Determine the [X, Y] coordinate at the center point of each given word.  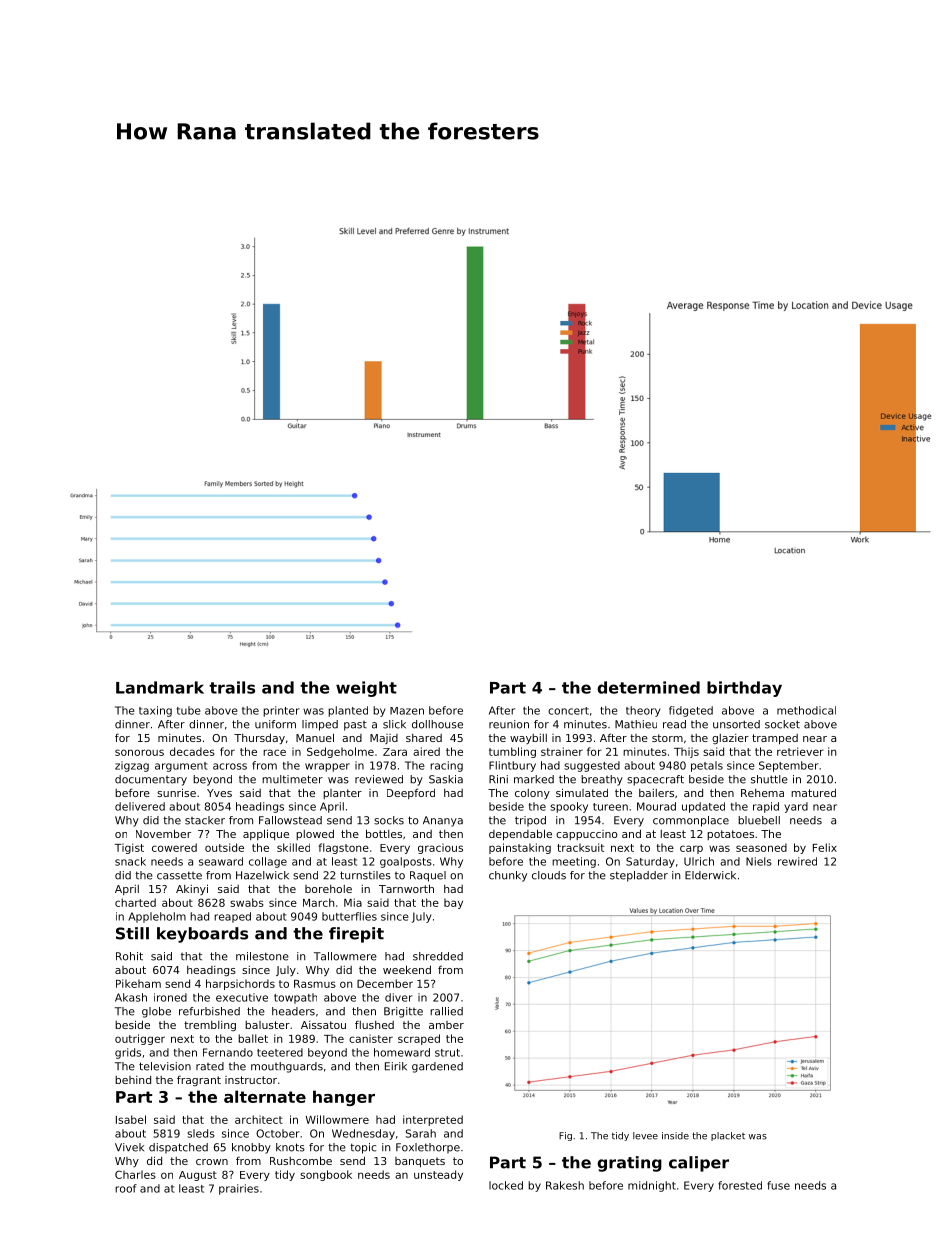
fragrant [199, 1081]
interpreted [433, 1120]
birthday [744, 689]
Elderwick [710, 875]
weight [366, 689]
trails [232, 687]
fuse [778, 1185]
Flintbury [512, 766]
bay [453, 903]
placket [728, 1136]
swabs [247, 902]
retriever [800, 751]
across [230, 766]
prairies [239, 1189]
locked [506, 1185]
